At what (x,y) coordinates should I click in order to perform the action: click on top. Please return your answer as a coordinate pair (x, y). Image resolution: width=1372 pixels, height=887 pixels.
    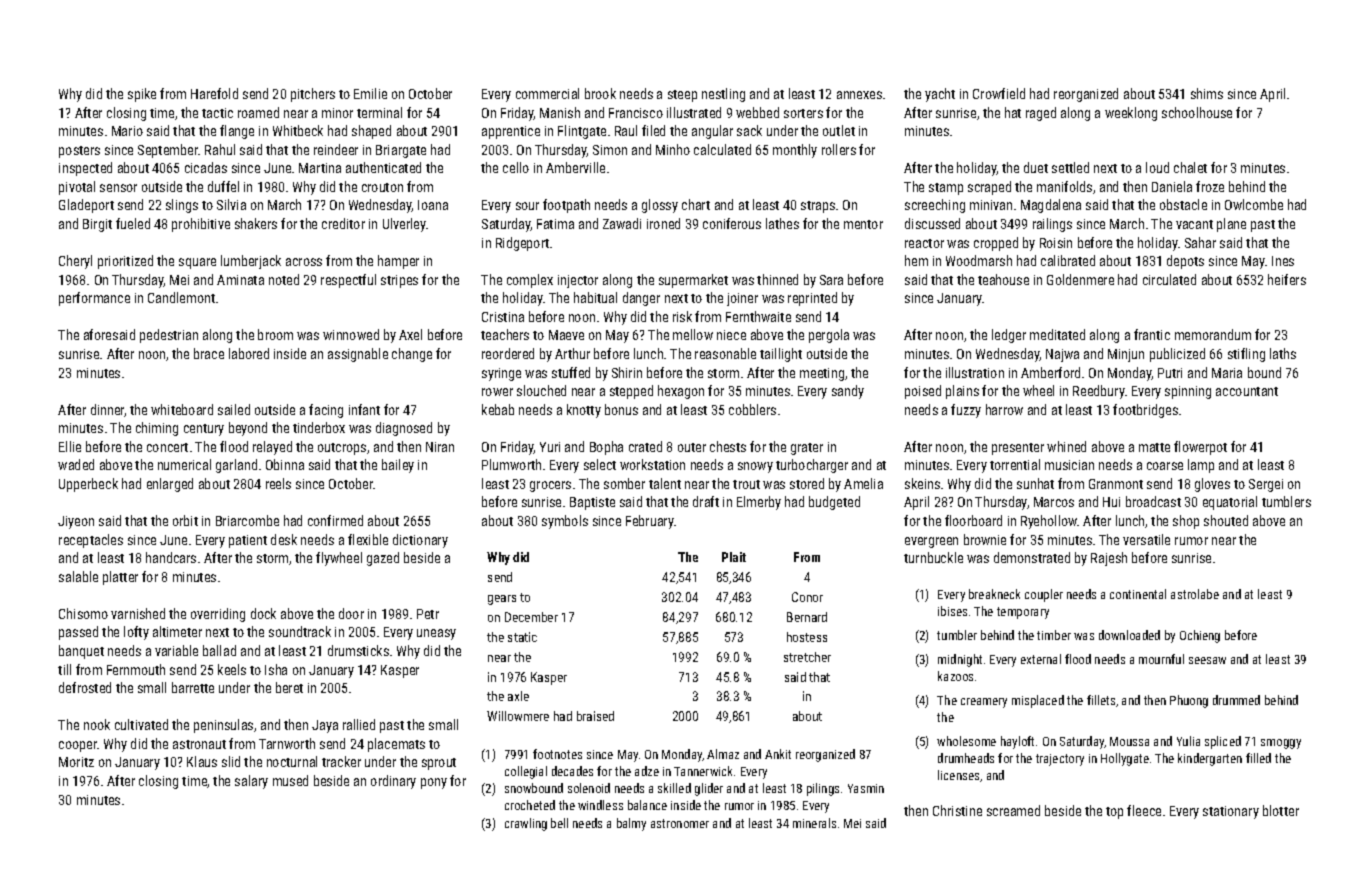
    Looking at the image, I should click on (1114, 813).
